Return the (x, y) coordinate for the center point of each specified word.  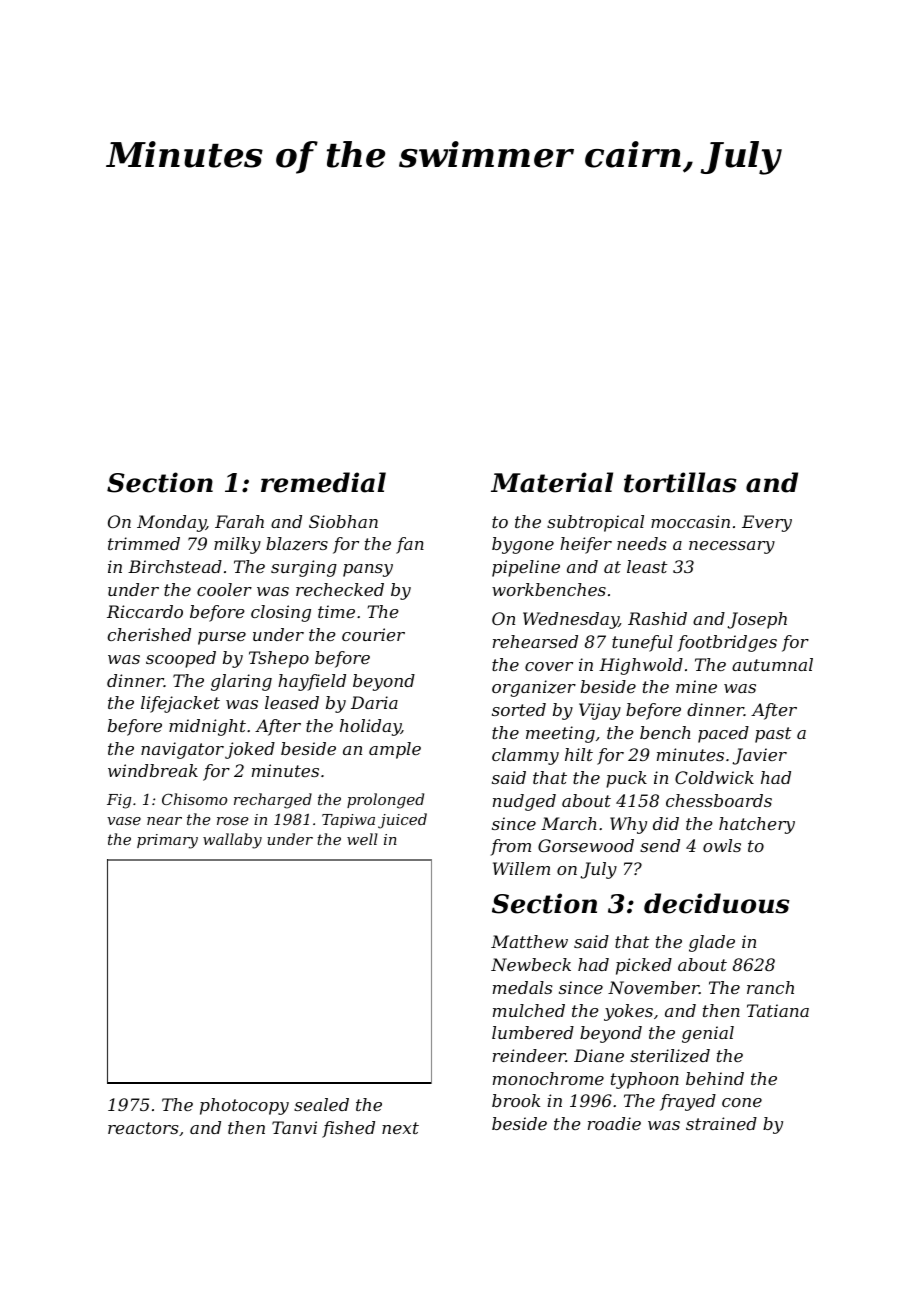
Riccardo (145, 611)
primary (167, 841)
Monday (171, 523)
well (362, 839)
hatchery (757, 825)
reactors (143, 1128)
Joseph (757, 620)
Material (552, 482)
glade (712, 943)
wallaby (232, 841)
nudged (524, 802)
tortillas (680, 482)
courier (373, 634)
